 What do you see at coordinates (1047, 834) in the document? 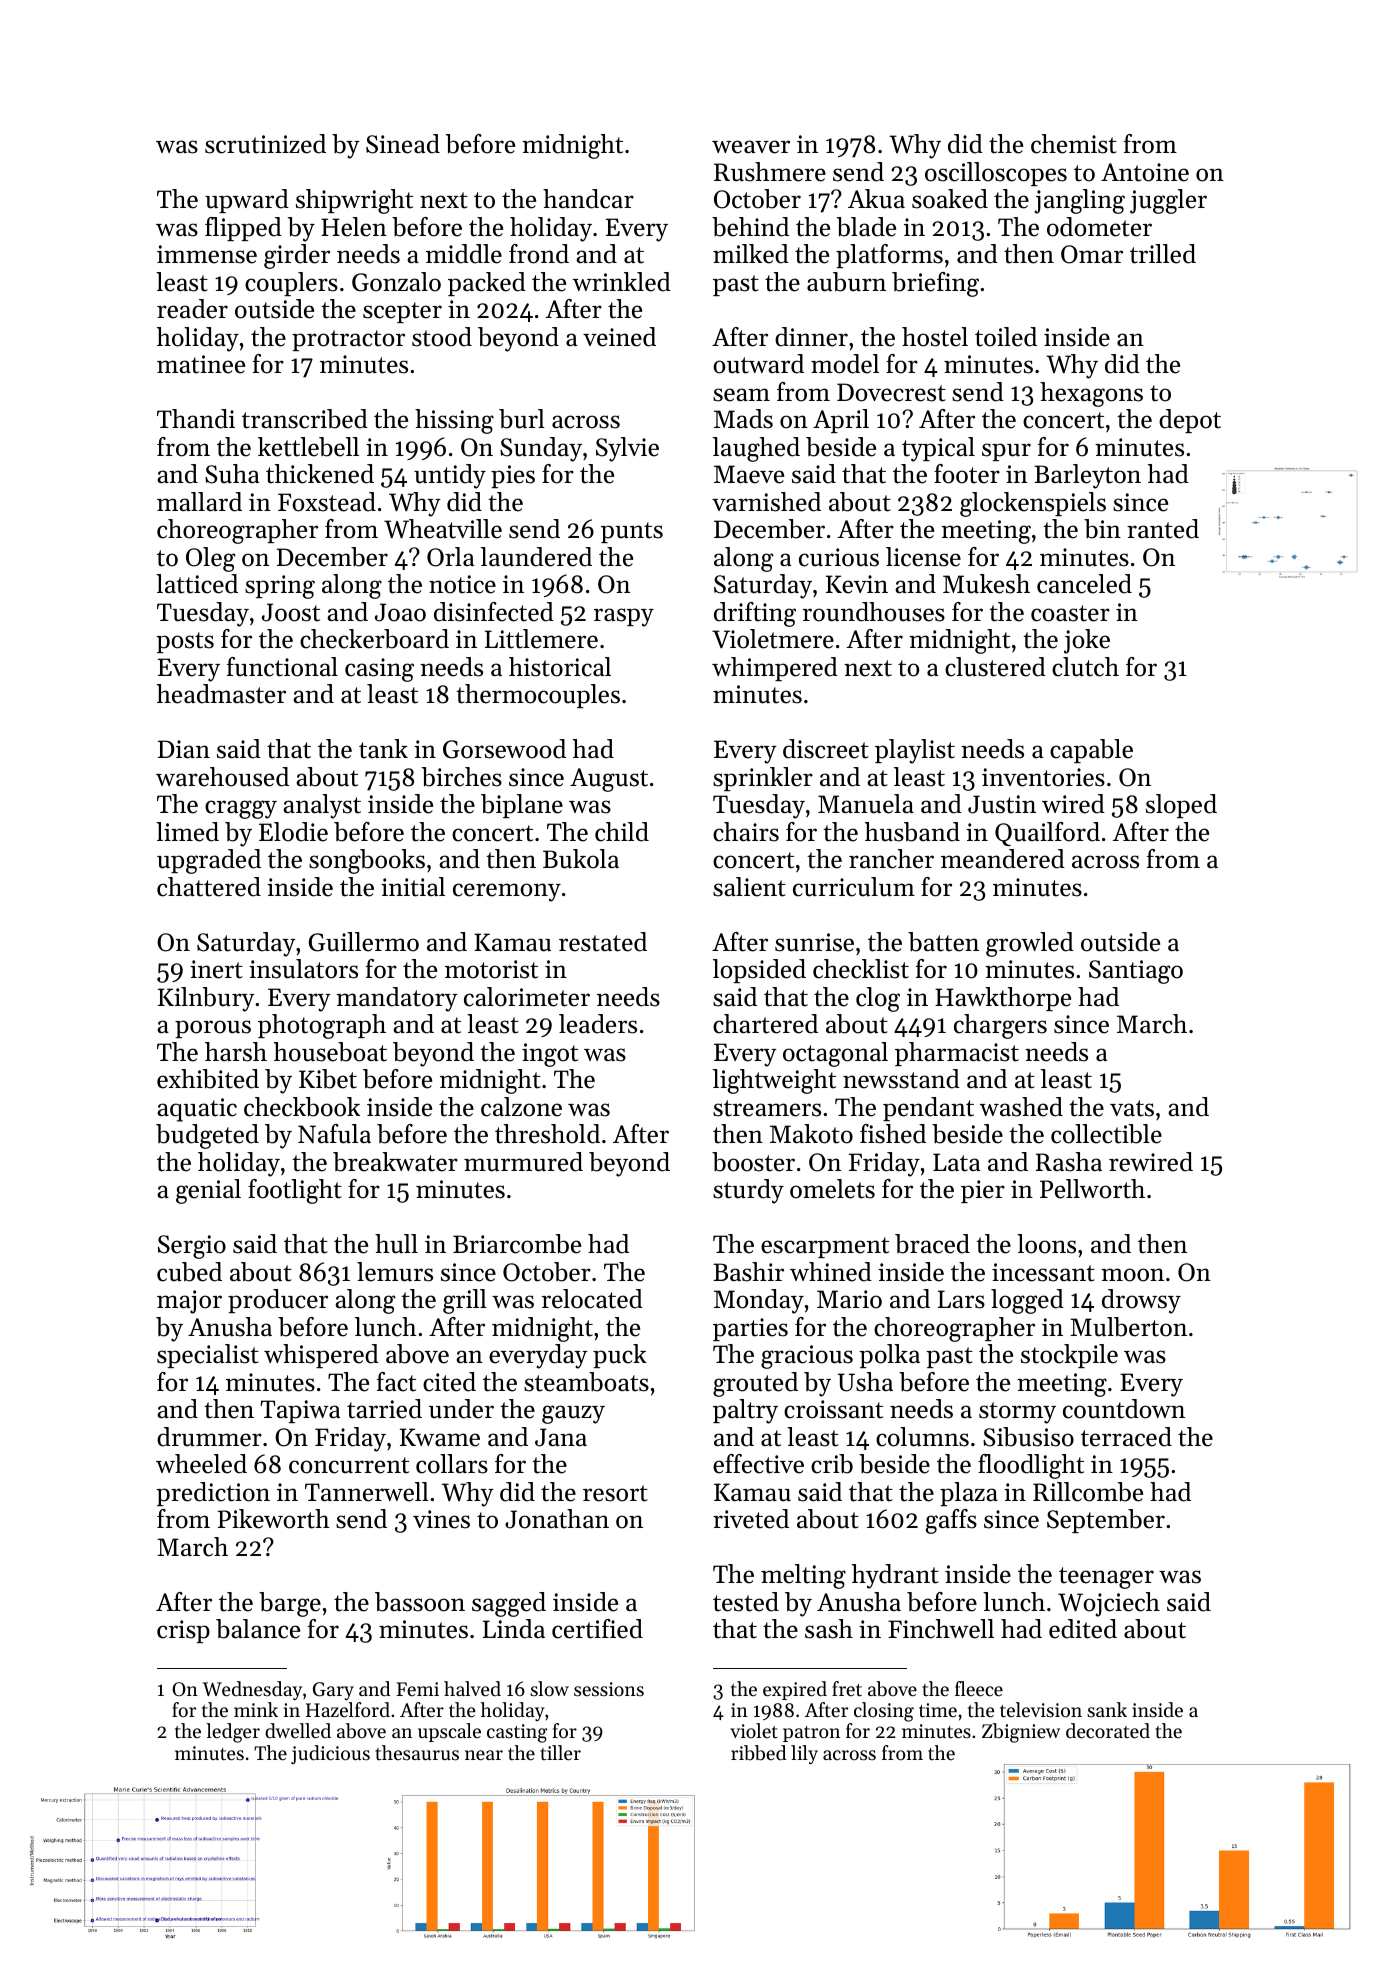
I see `Quailford` at bounding box center [1047, 834].
